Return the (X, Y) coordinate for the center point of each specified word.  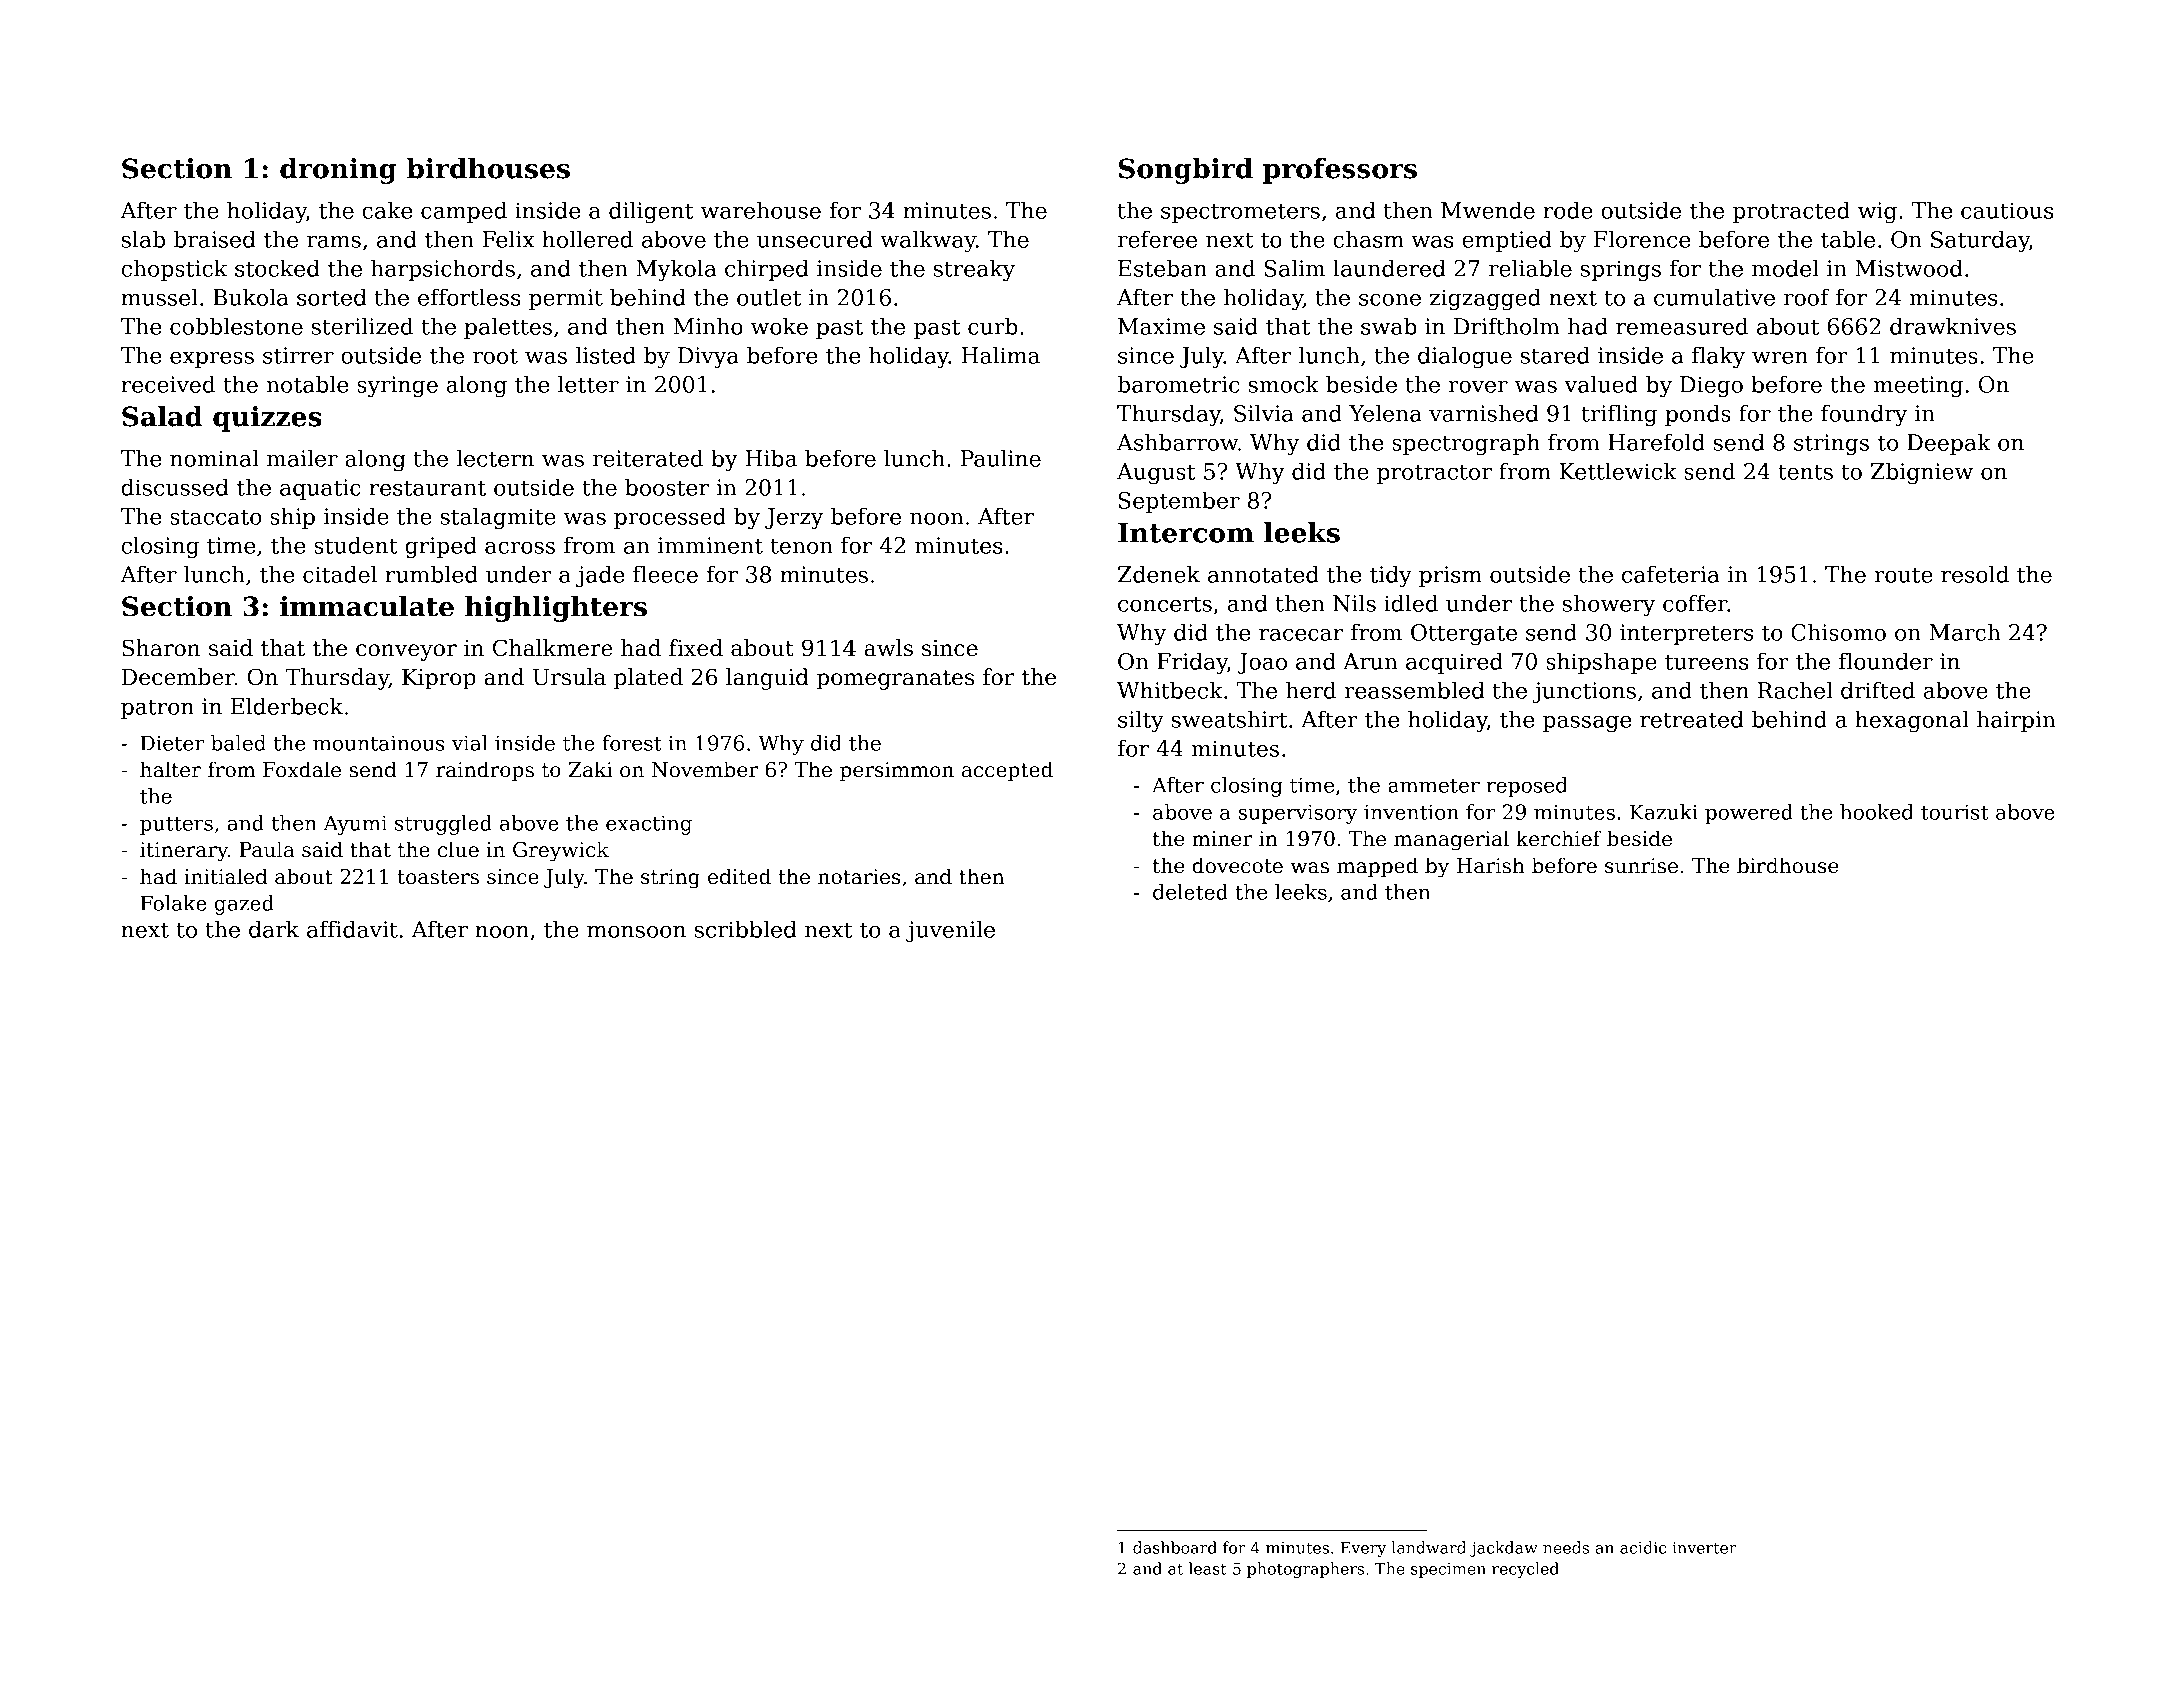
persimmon (897, 771)
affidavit (352, 929)
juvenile (950, 931)
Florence (1642, 239)
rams (334, 242)
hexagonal (1911, 721)
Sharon (161, 648)
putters (176, 826)
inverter (1704, 1548)
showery (1609, 605)
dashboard (1175, 1547)
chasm (1368, 239)
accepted (1007, 771)
